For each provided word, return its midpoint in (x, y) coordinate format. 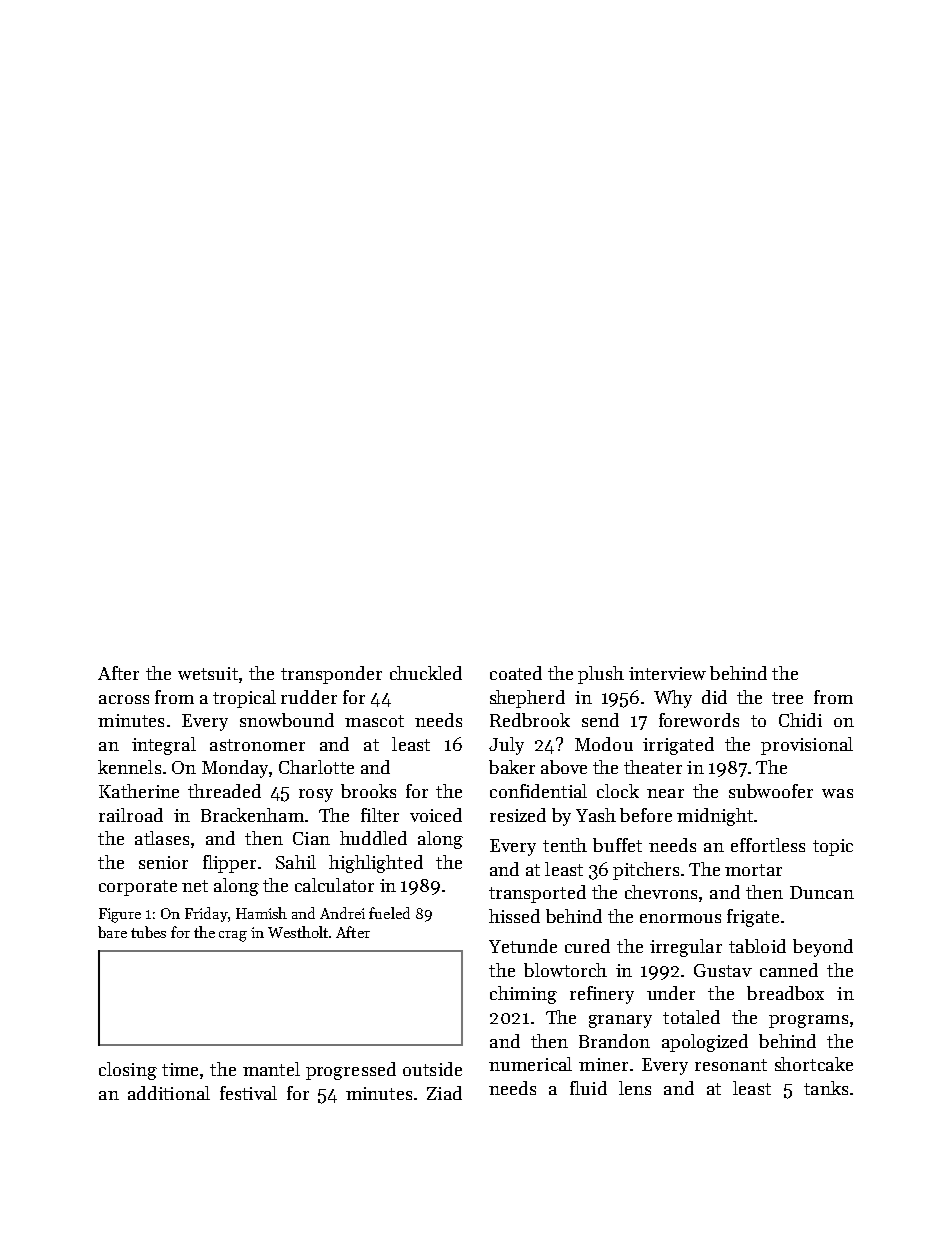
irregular (686, 948)
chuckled (426, 673)
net (195, 886)
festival (248, 1093)
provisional (807, 746)
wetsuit (208, 673)
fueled (389, 913)
